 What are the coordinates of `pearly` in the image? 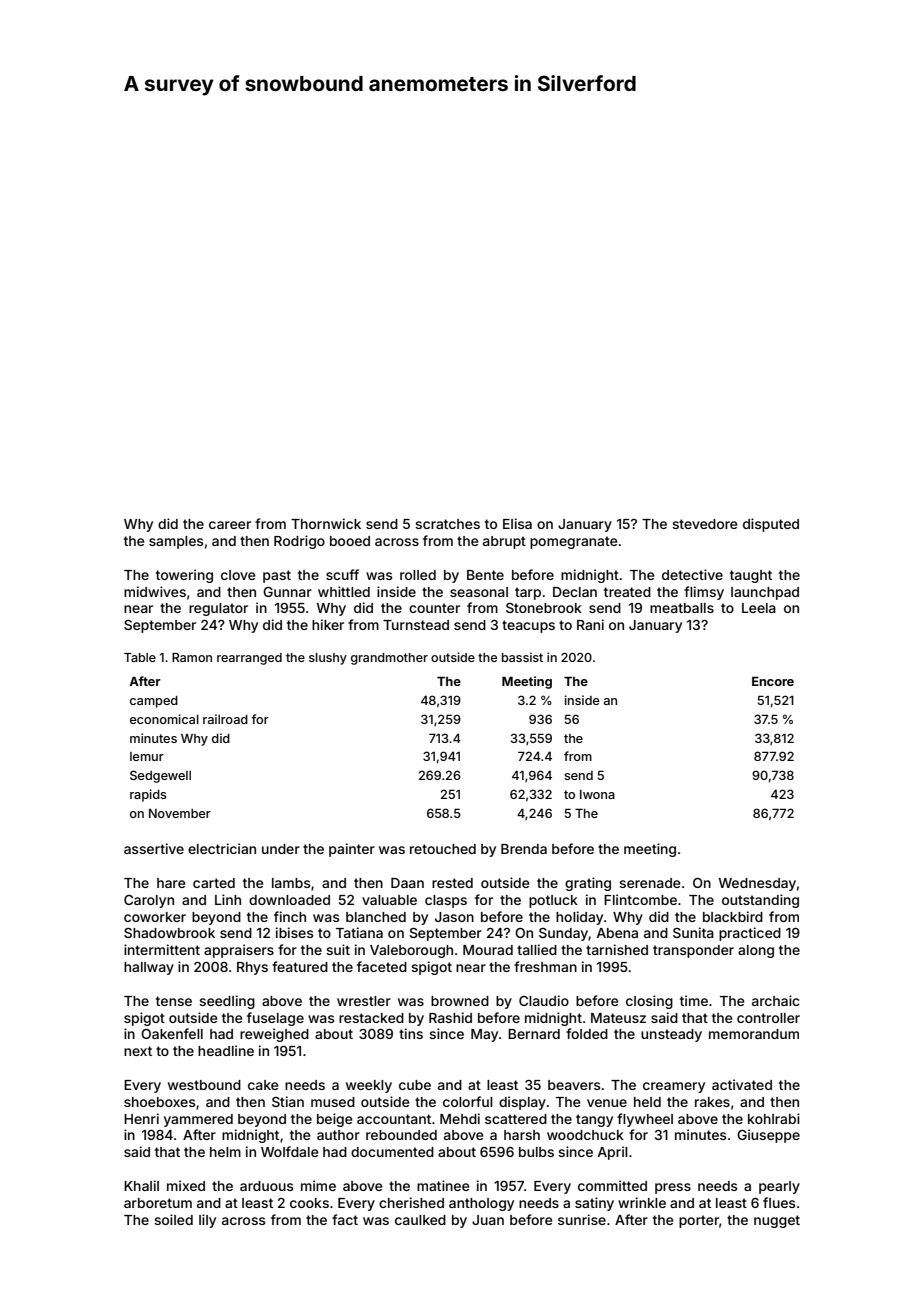 It's located at (779, 1187).
